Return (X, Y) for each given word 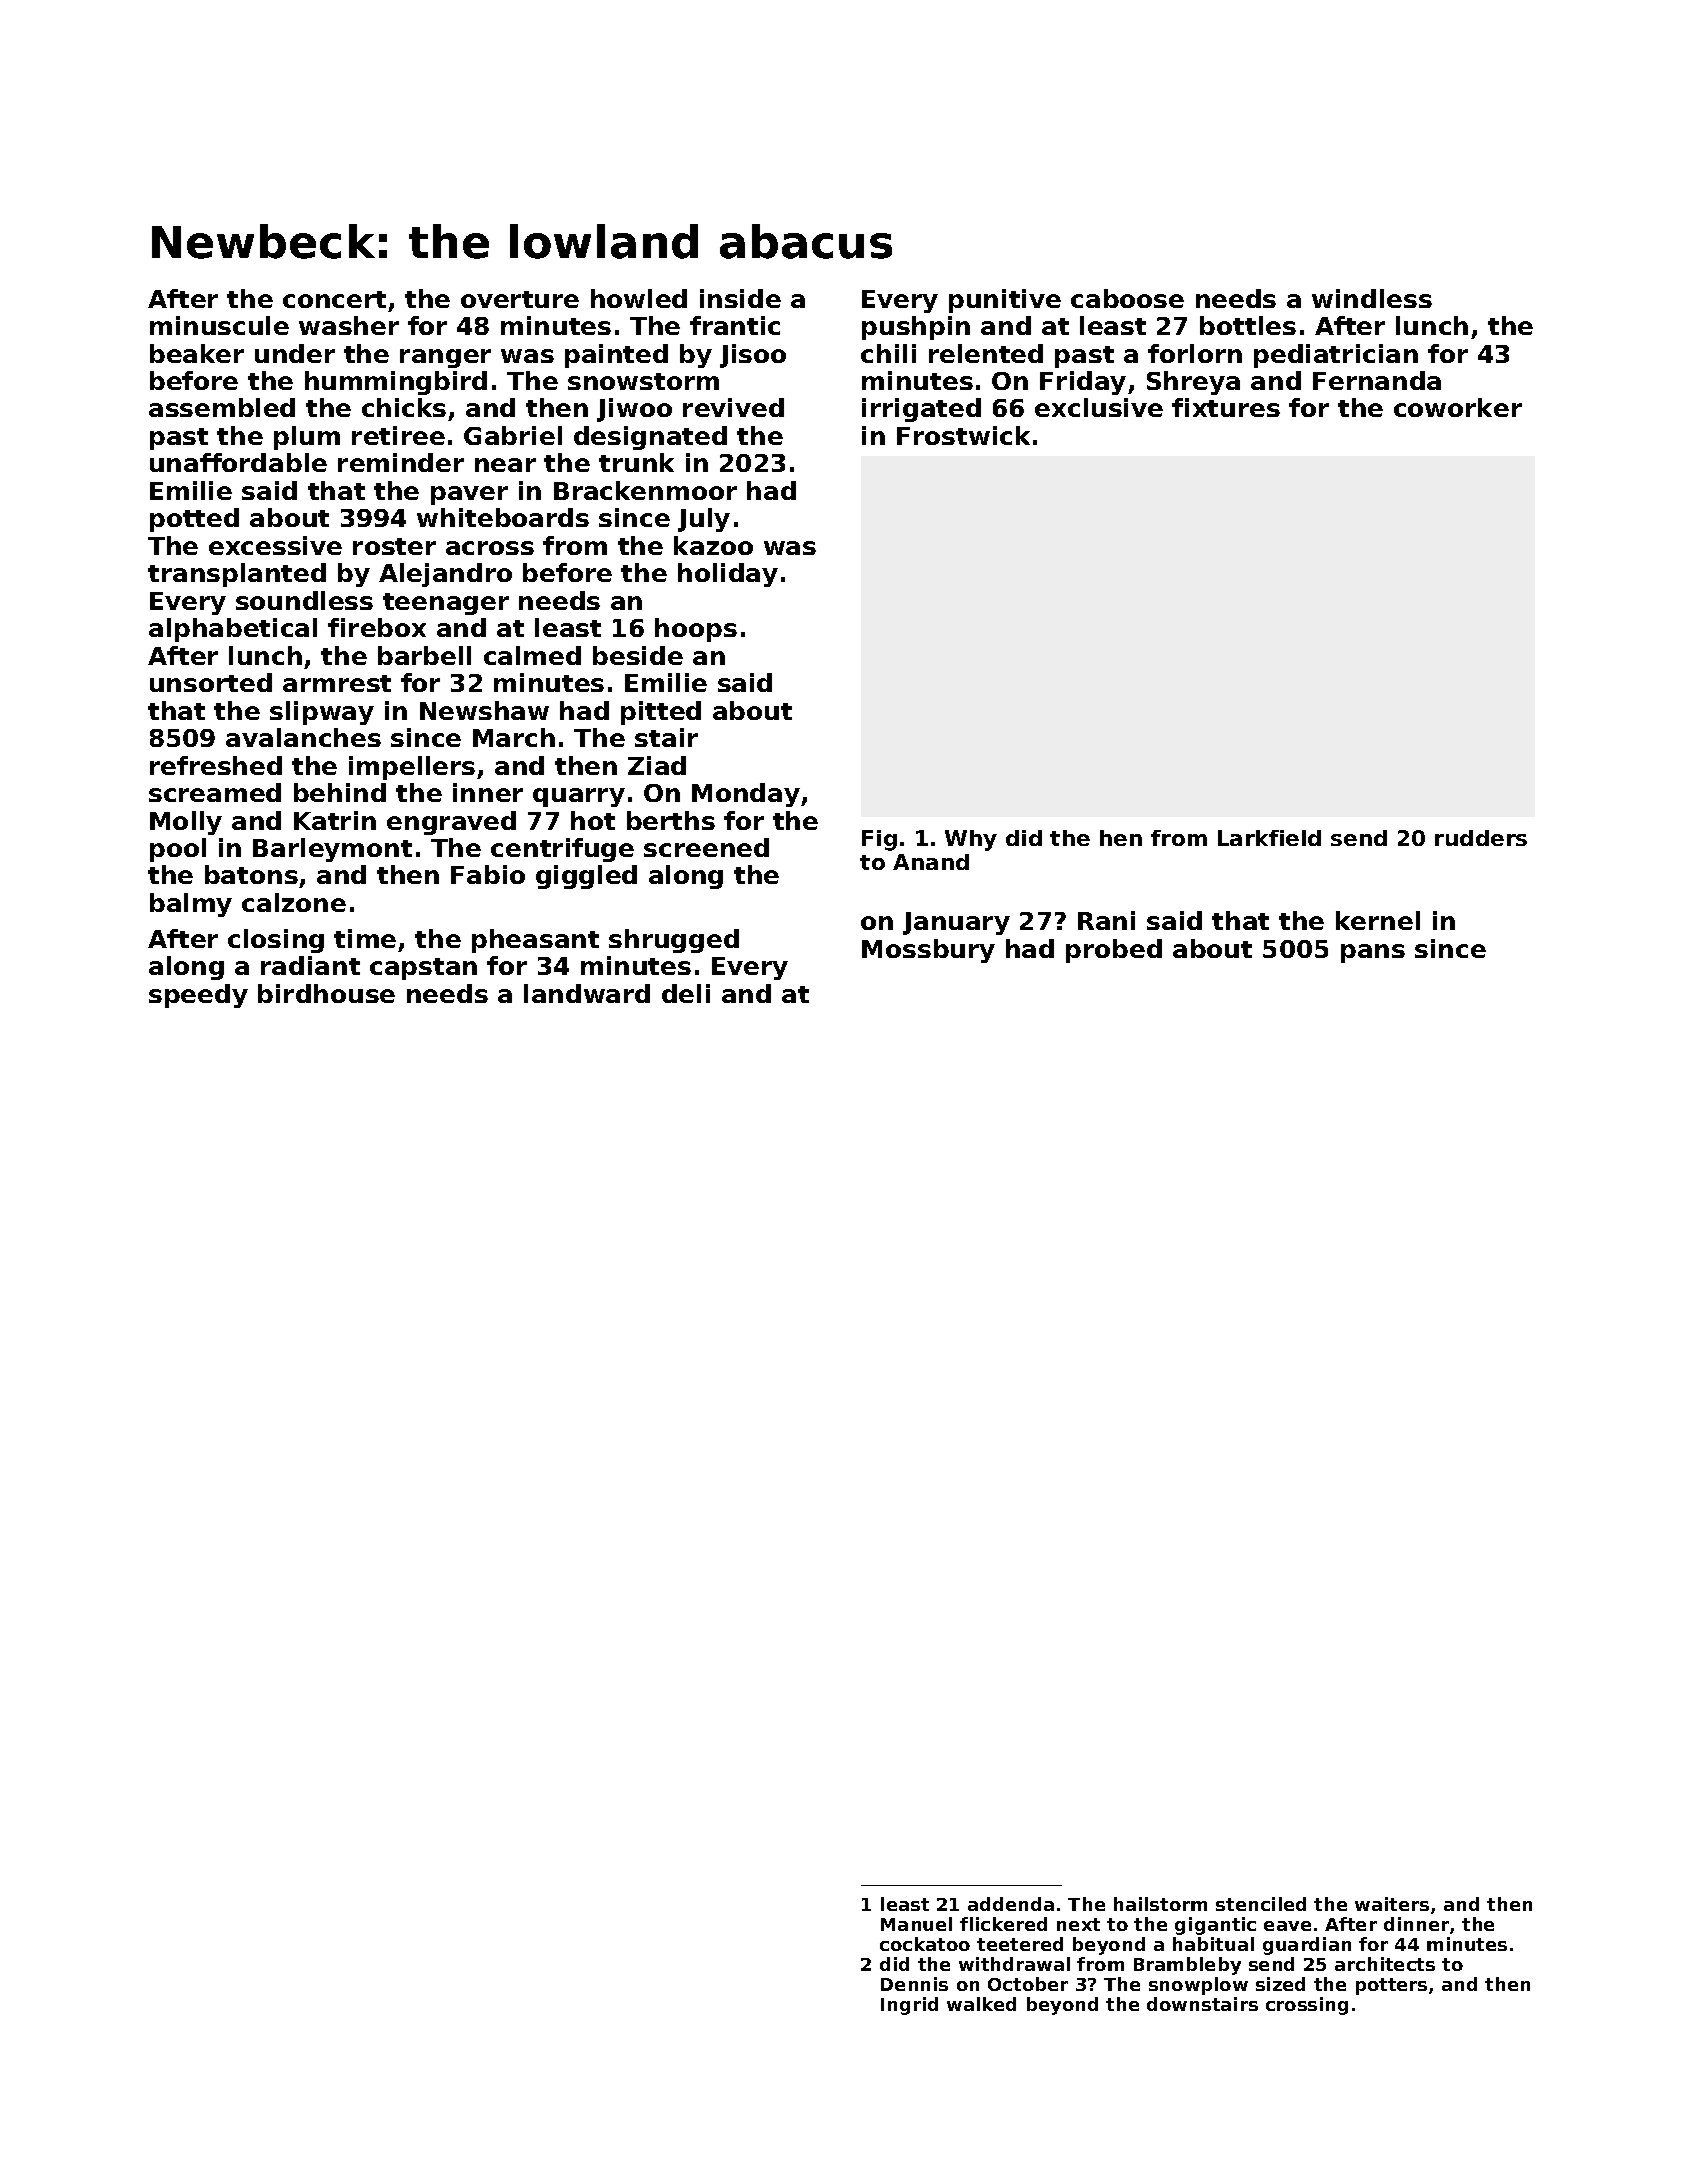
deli (686, 993)
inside (740, 298)
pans (1373, 953)
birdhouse (326, 993)
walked (981, 2004)
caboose (1127, 298)
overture (520, 299)
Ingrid (909, 2006)
